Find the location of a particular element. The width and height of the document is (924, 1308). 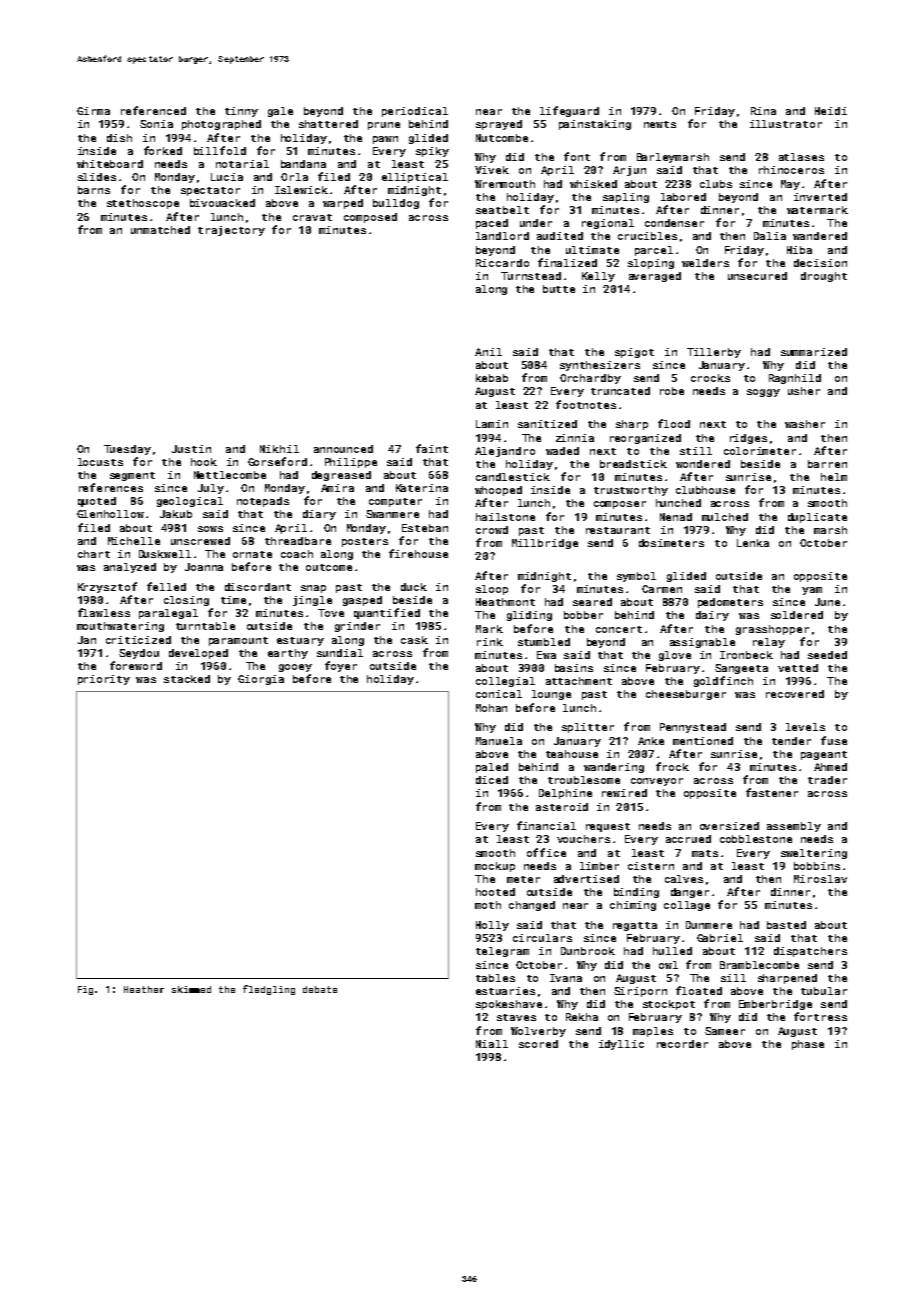

restaurant is located at coordinates (618, 530).
